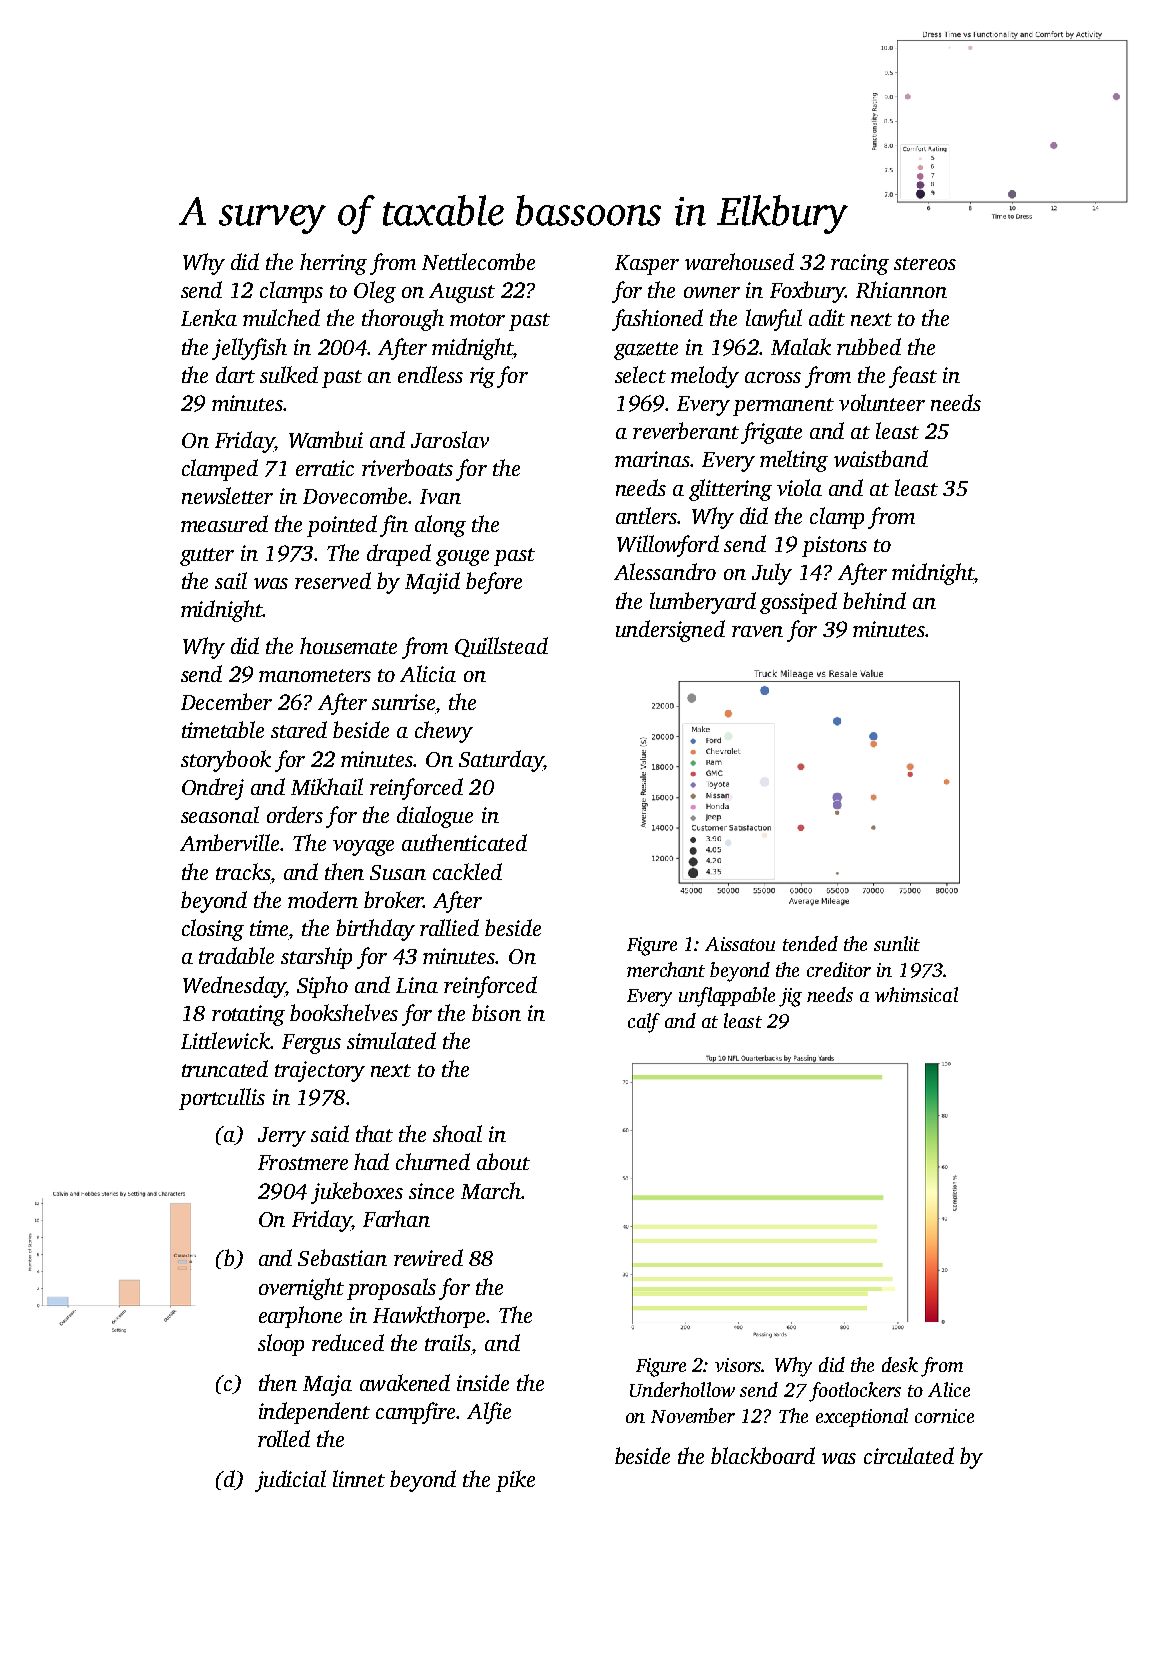 This screenshot has height=1654, width=1165. Describe the element at coordinates (281, 317) in the screenshot. I see `mulched` at that location.
